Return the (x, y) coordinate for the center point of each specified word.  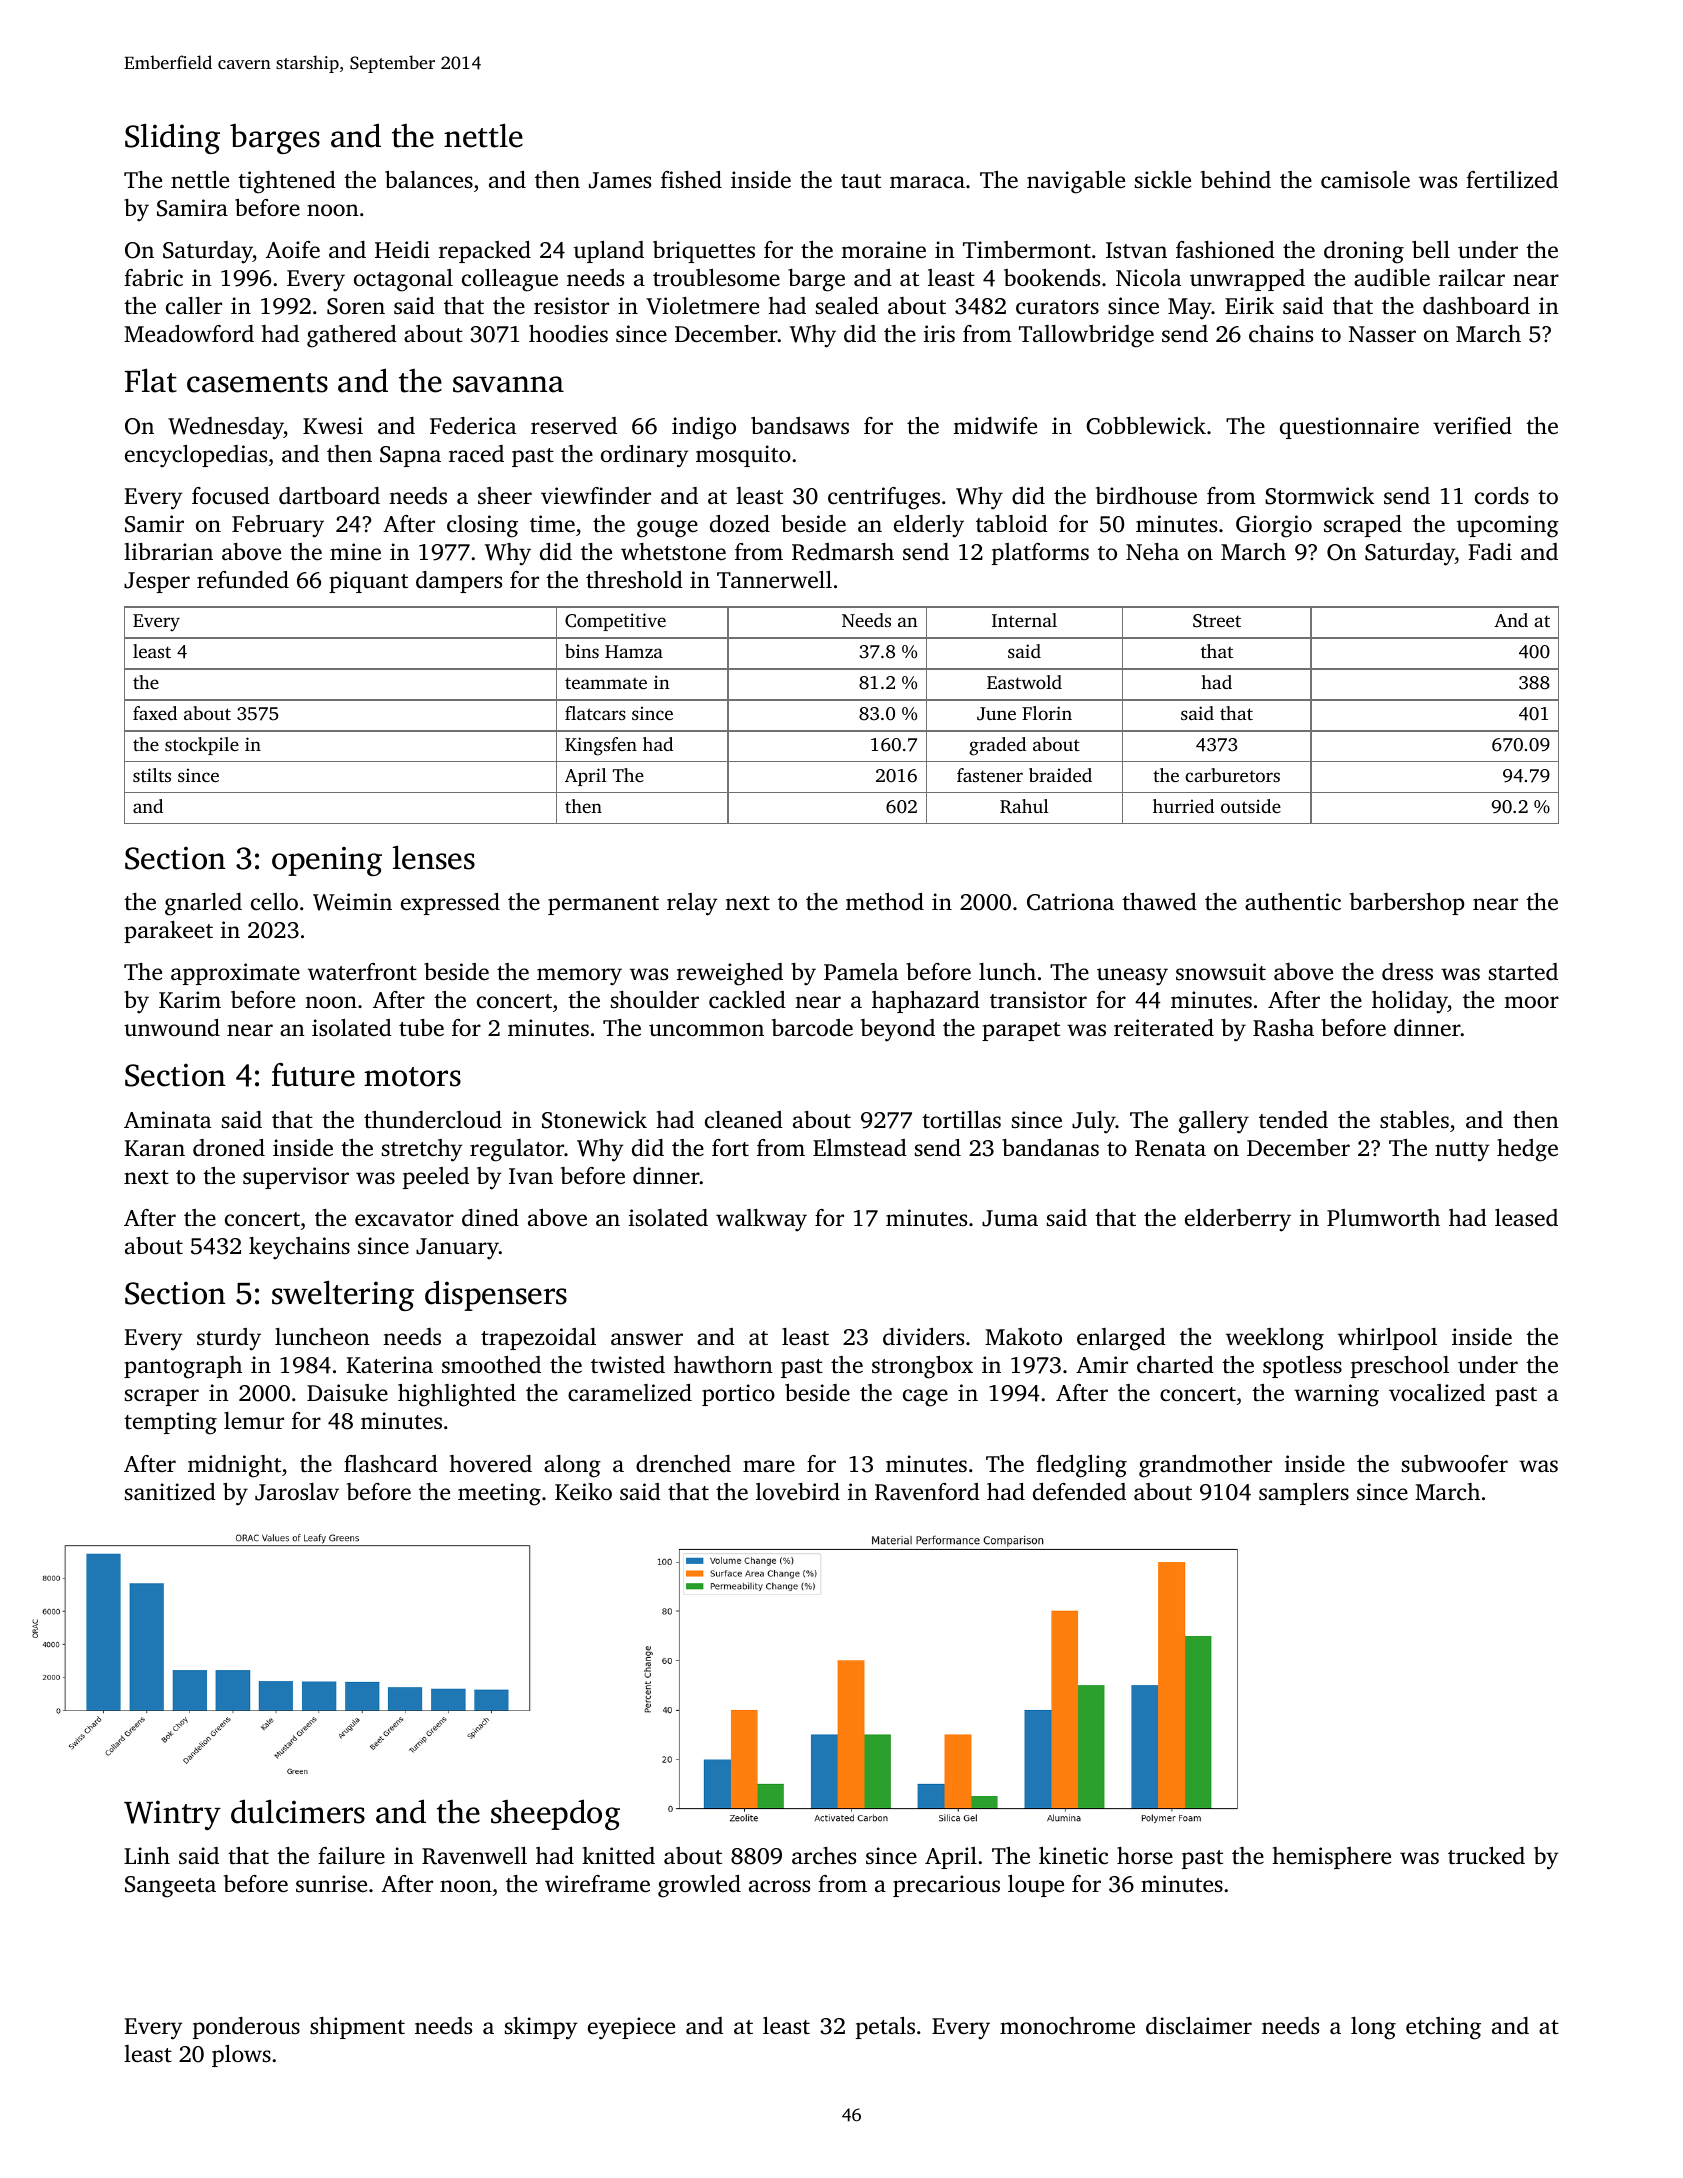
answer (647, 1339)
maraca (927, 182)
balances (429, 180)
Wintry (172, 1815)
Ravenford (927, 1492)
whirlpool (1387, 1339)
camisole (1365, 180)
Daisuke (347, 1392)
